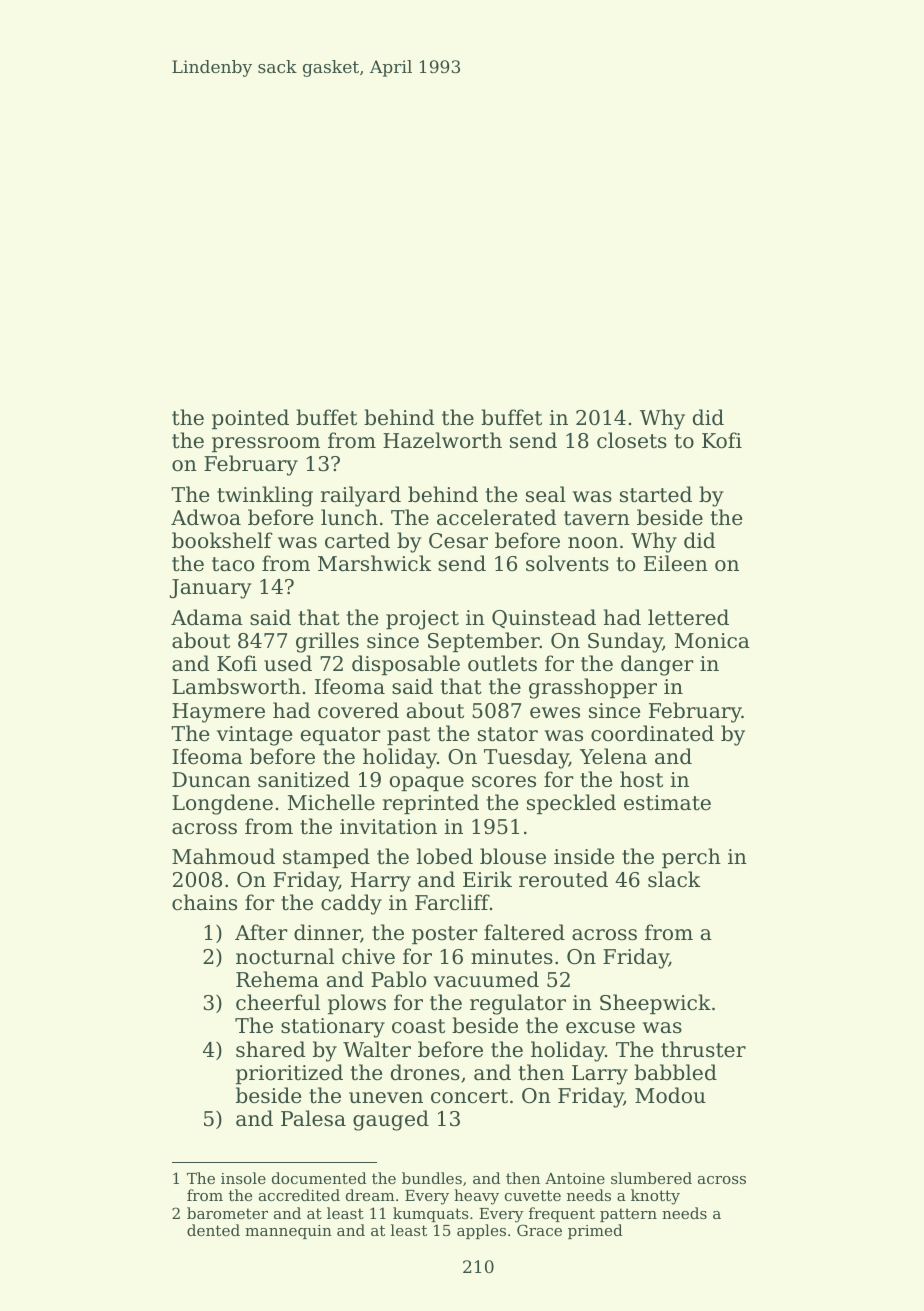  What do you see at coordinates (655, 1197) in the screenshot?
I see `knotty` at bounding box center [655, 1197].
